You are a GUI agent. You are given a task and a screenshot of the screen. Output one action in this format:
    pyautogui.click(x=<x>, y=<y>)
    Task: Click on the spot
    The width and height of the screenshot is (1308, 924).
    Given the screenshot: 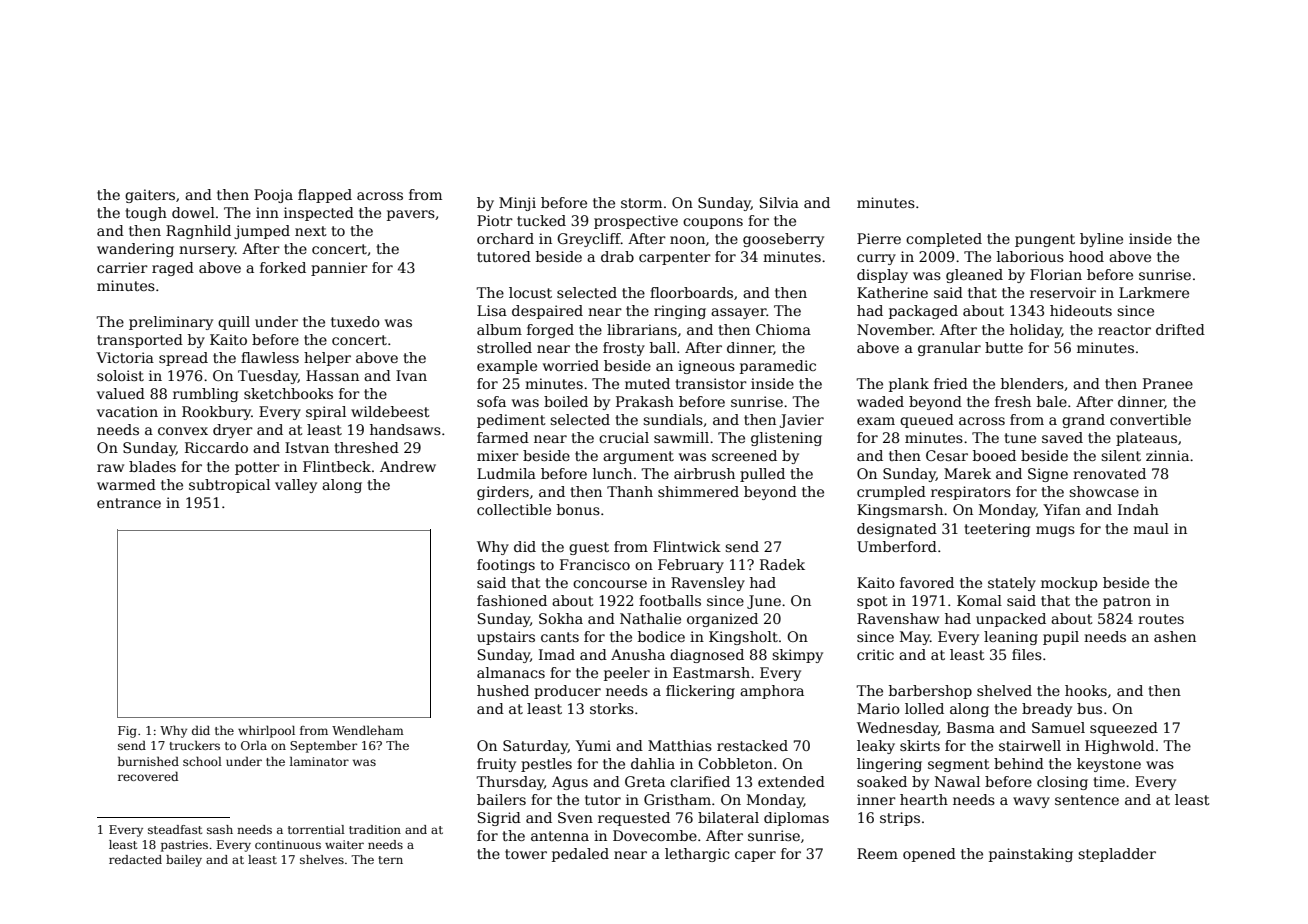 What is the action you would take?
    pyautogui.click(x=872, y=602)
